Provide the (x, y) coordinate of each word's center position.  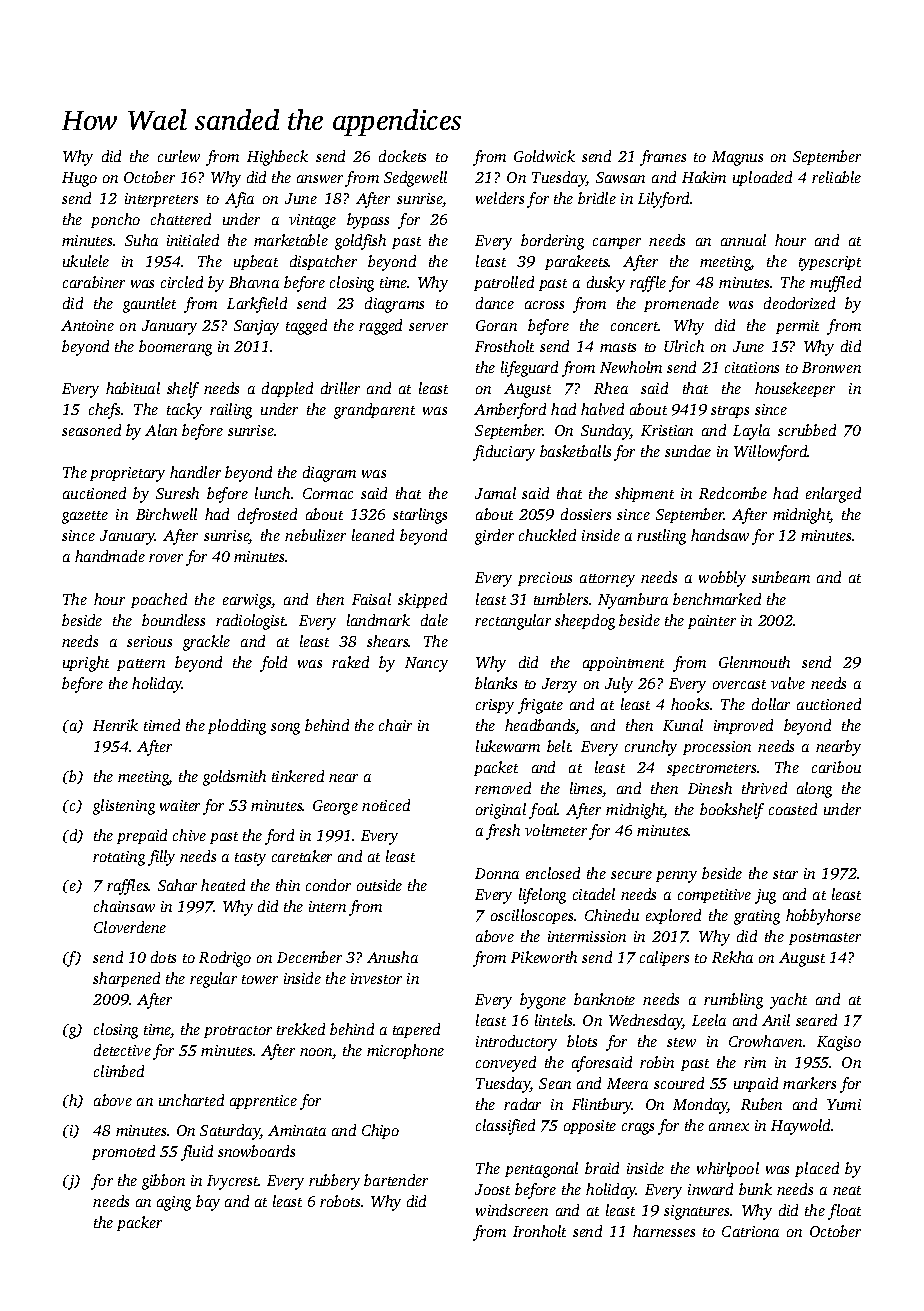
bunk (755, 1189)
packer (139, 1223)
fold (273, 664)
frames (663, 158)
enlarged (833, 495)
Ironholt (539, 1231)
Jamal (495, 493)
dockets (402, 156)
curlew (179, 156)
